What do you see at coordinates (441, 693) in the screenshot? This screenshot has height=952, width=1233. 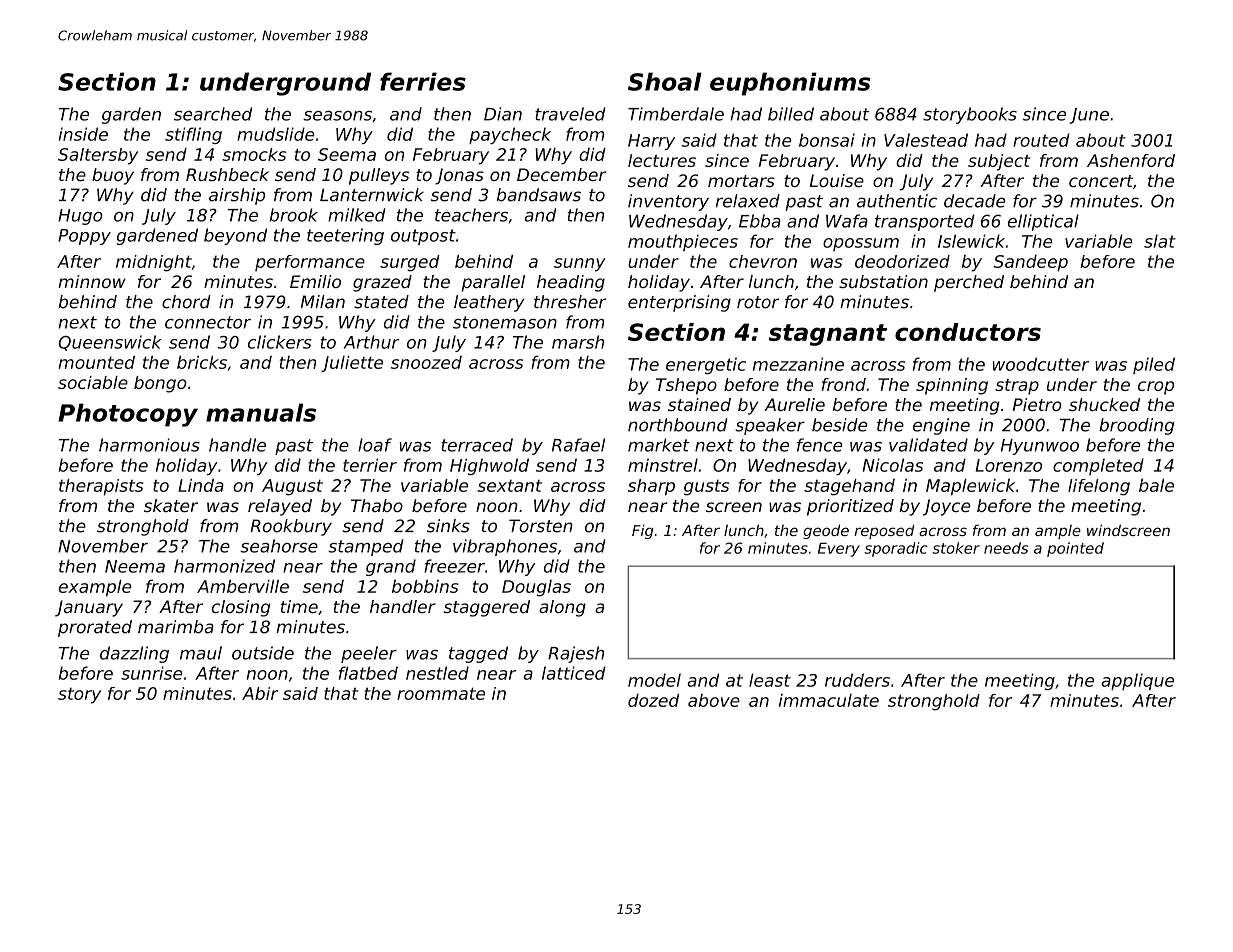 I see `roommate` at bounding box center [441, 693].
